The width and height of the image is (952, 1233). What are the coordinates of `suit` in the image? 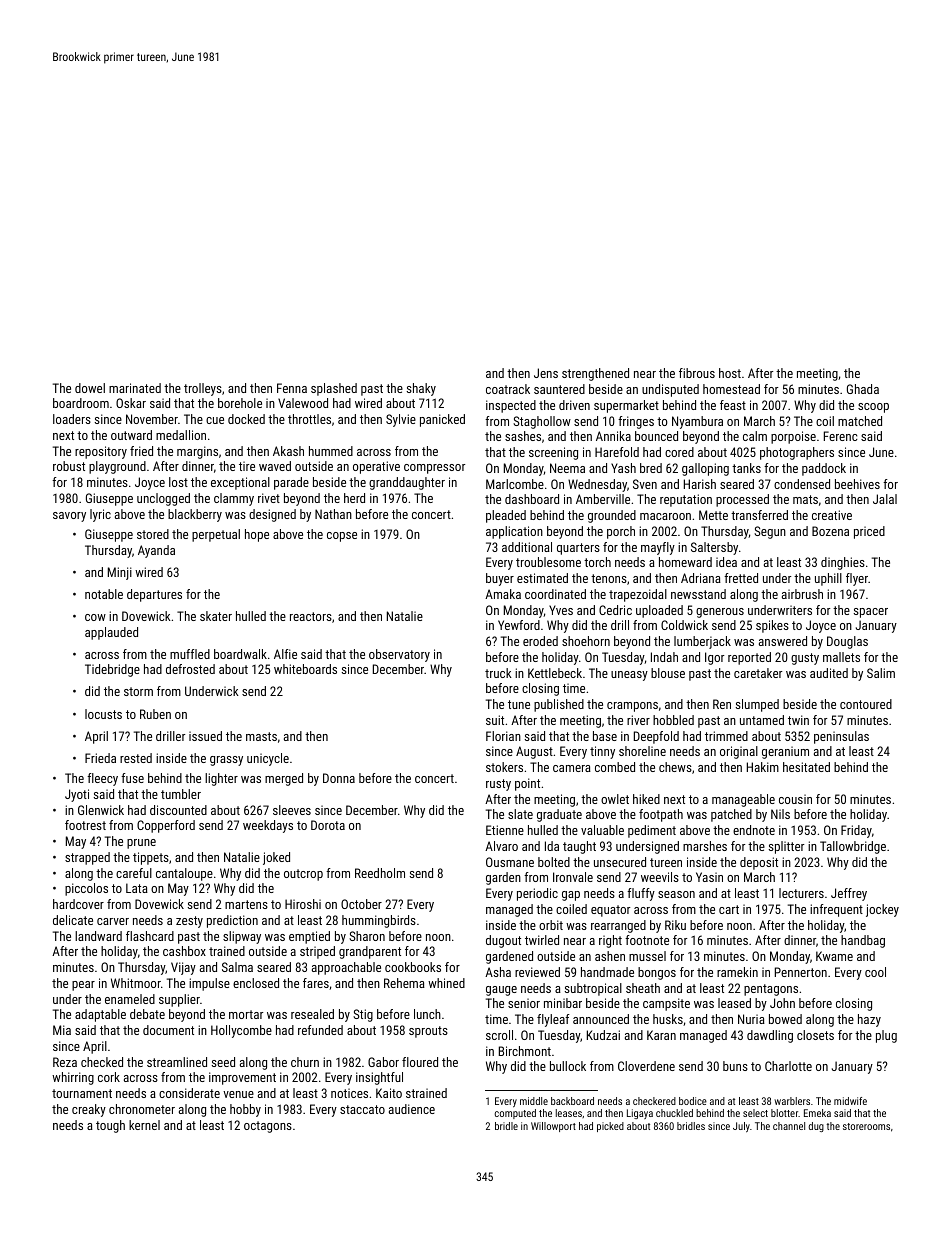 It's located at (495, 720).
